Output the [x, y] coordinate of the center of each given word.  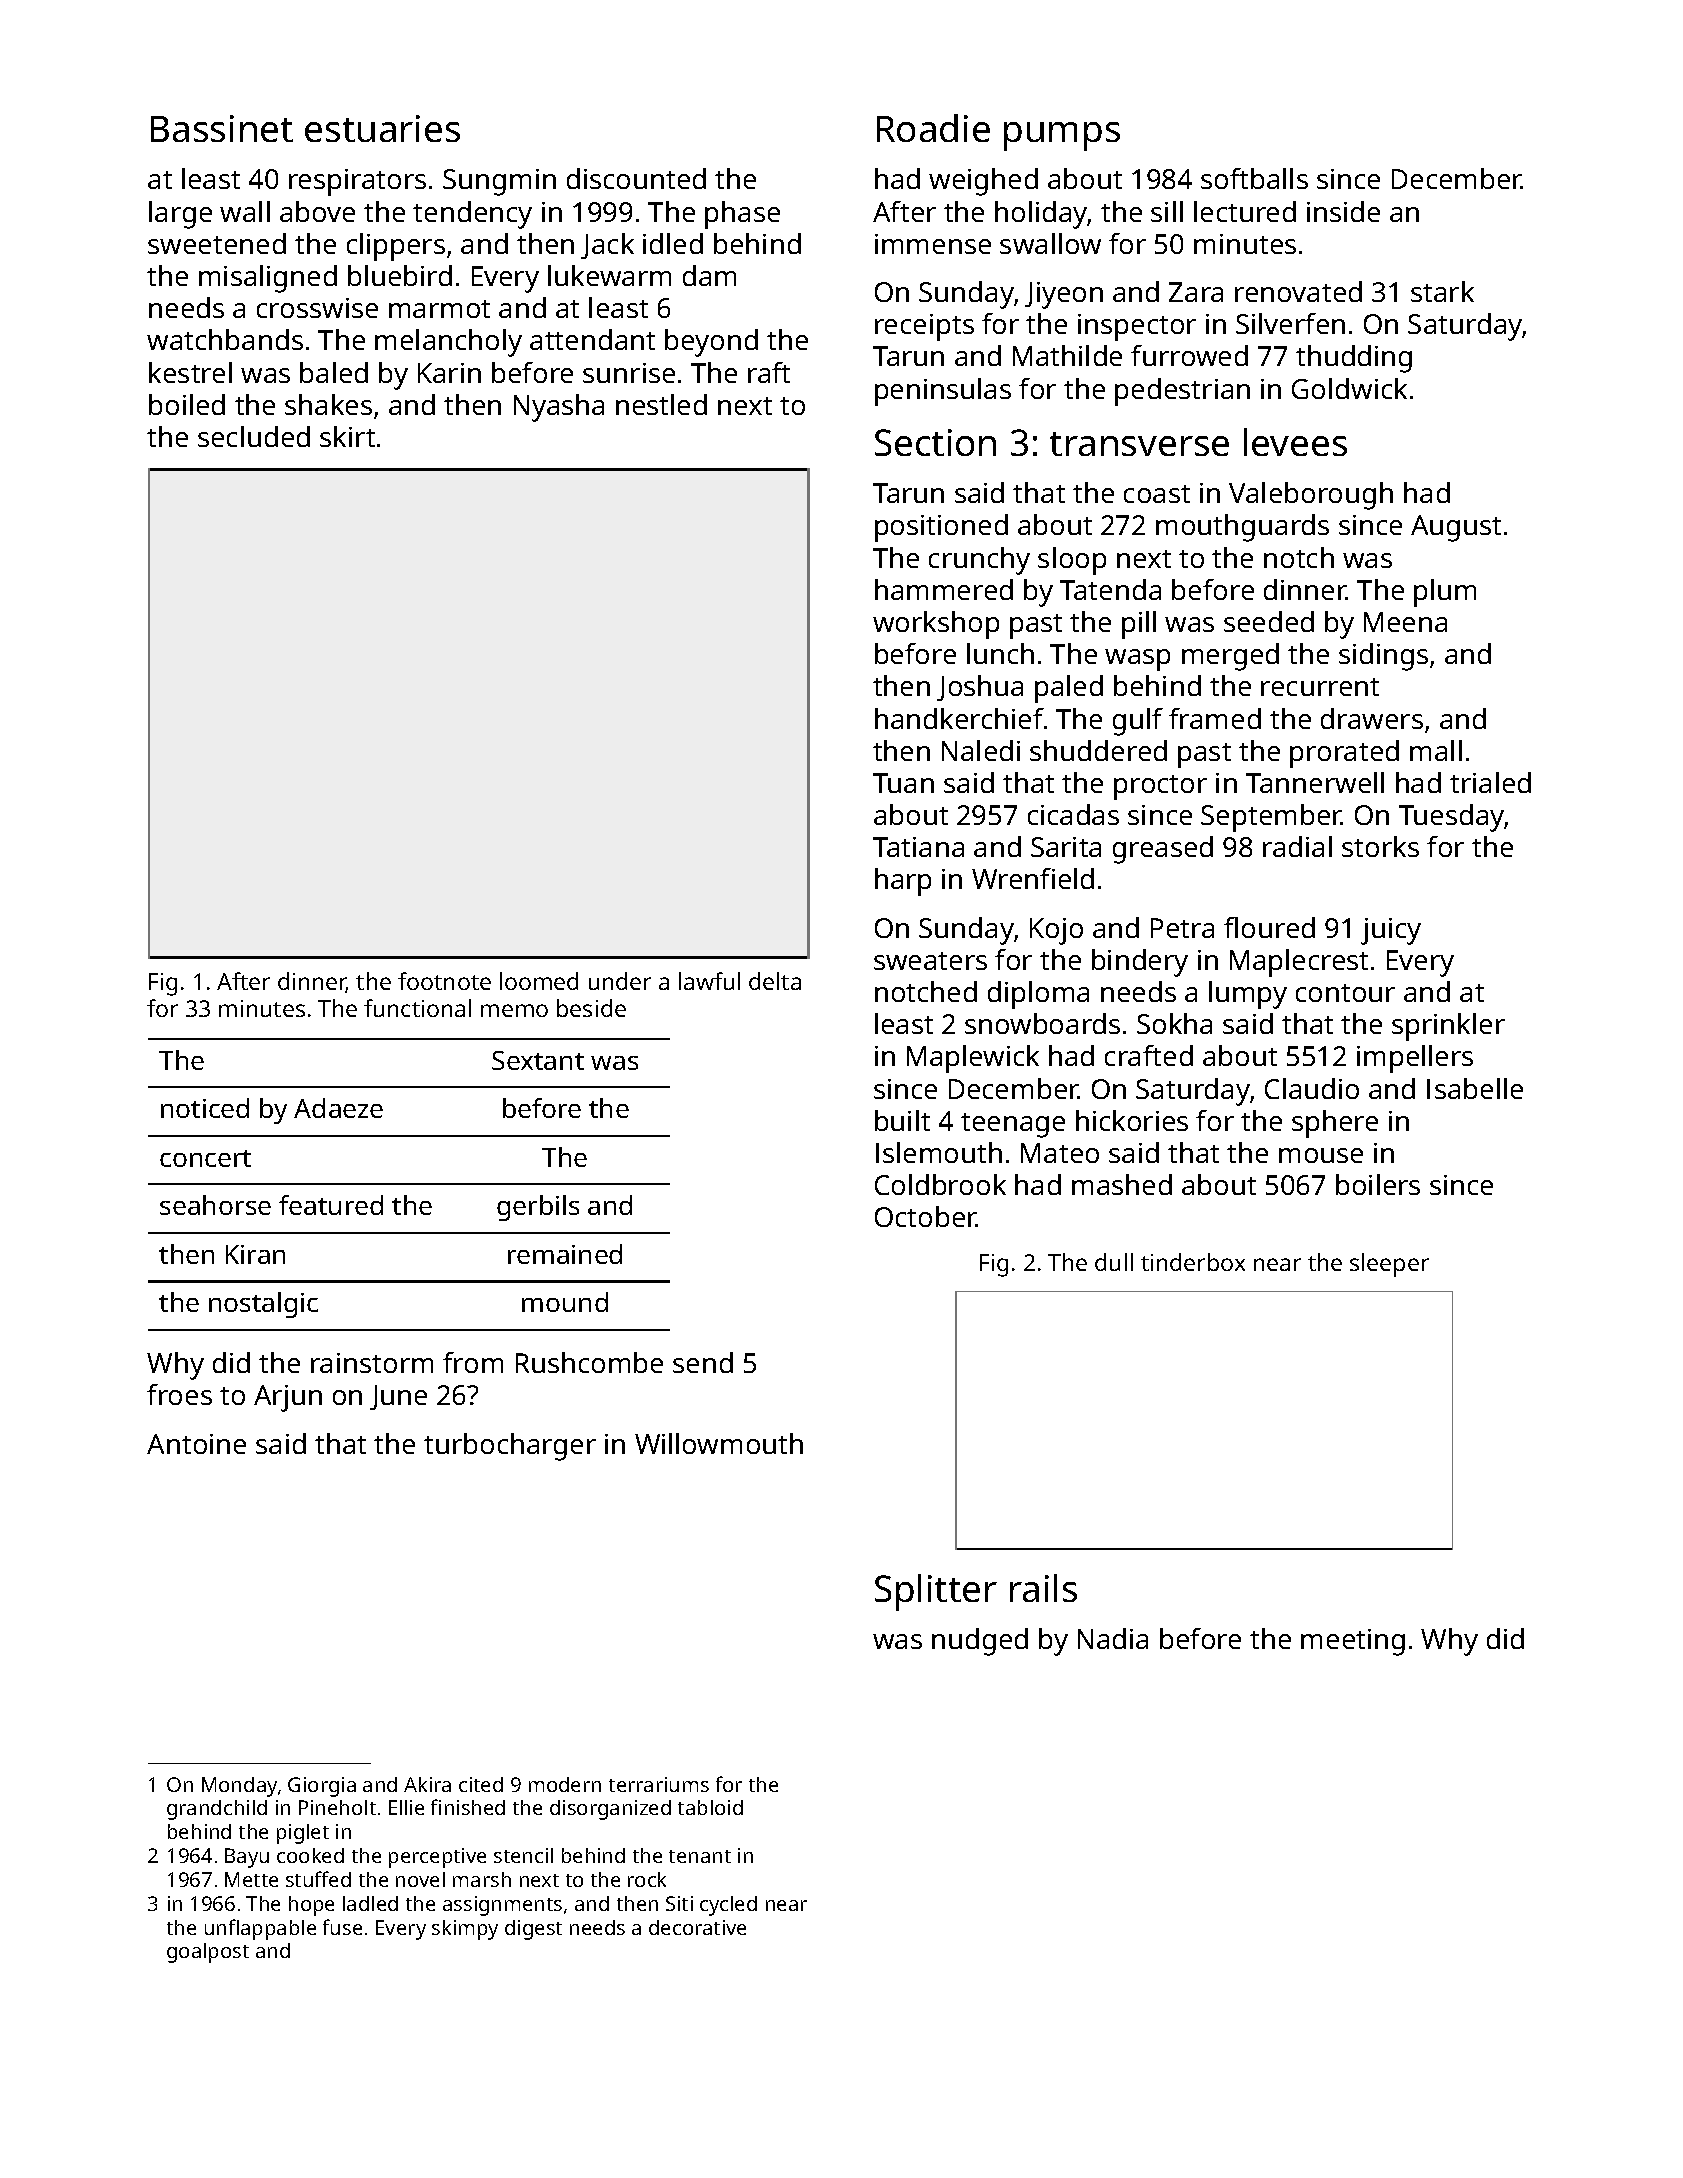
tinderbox [1193, 1262]
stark [1442, 291]
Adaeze [338, 1108]
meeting [1353, 1642]
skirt [347, 436]
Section [935, 442]
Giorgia [322, 1787]
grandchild [217, 1810]
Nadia [1113, 1638]
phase [742, 215]
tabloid [710, 1807]
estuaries [382, 128]
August [1456, 528]
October [926, 1216]
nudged [980, 1642]
